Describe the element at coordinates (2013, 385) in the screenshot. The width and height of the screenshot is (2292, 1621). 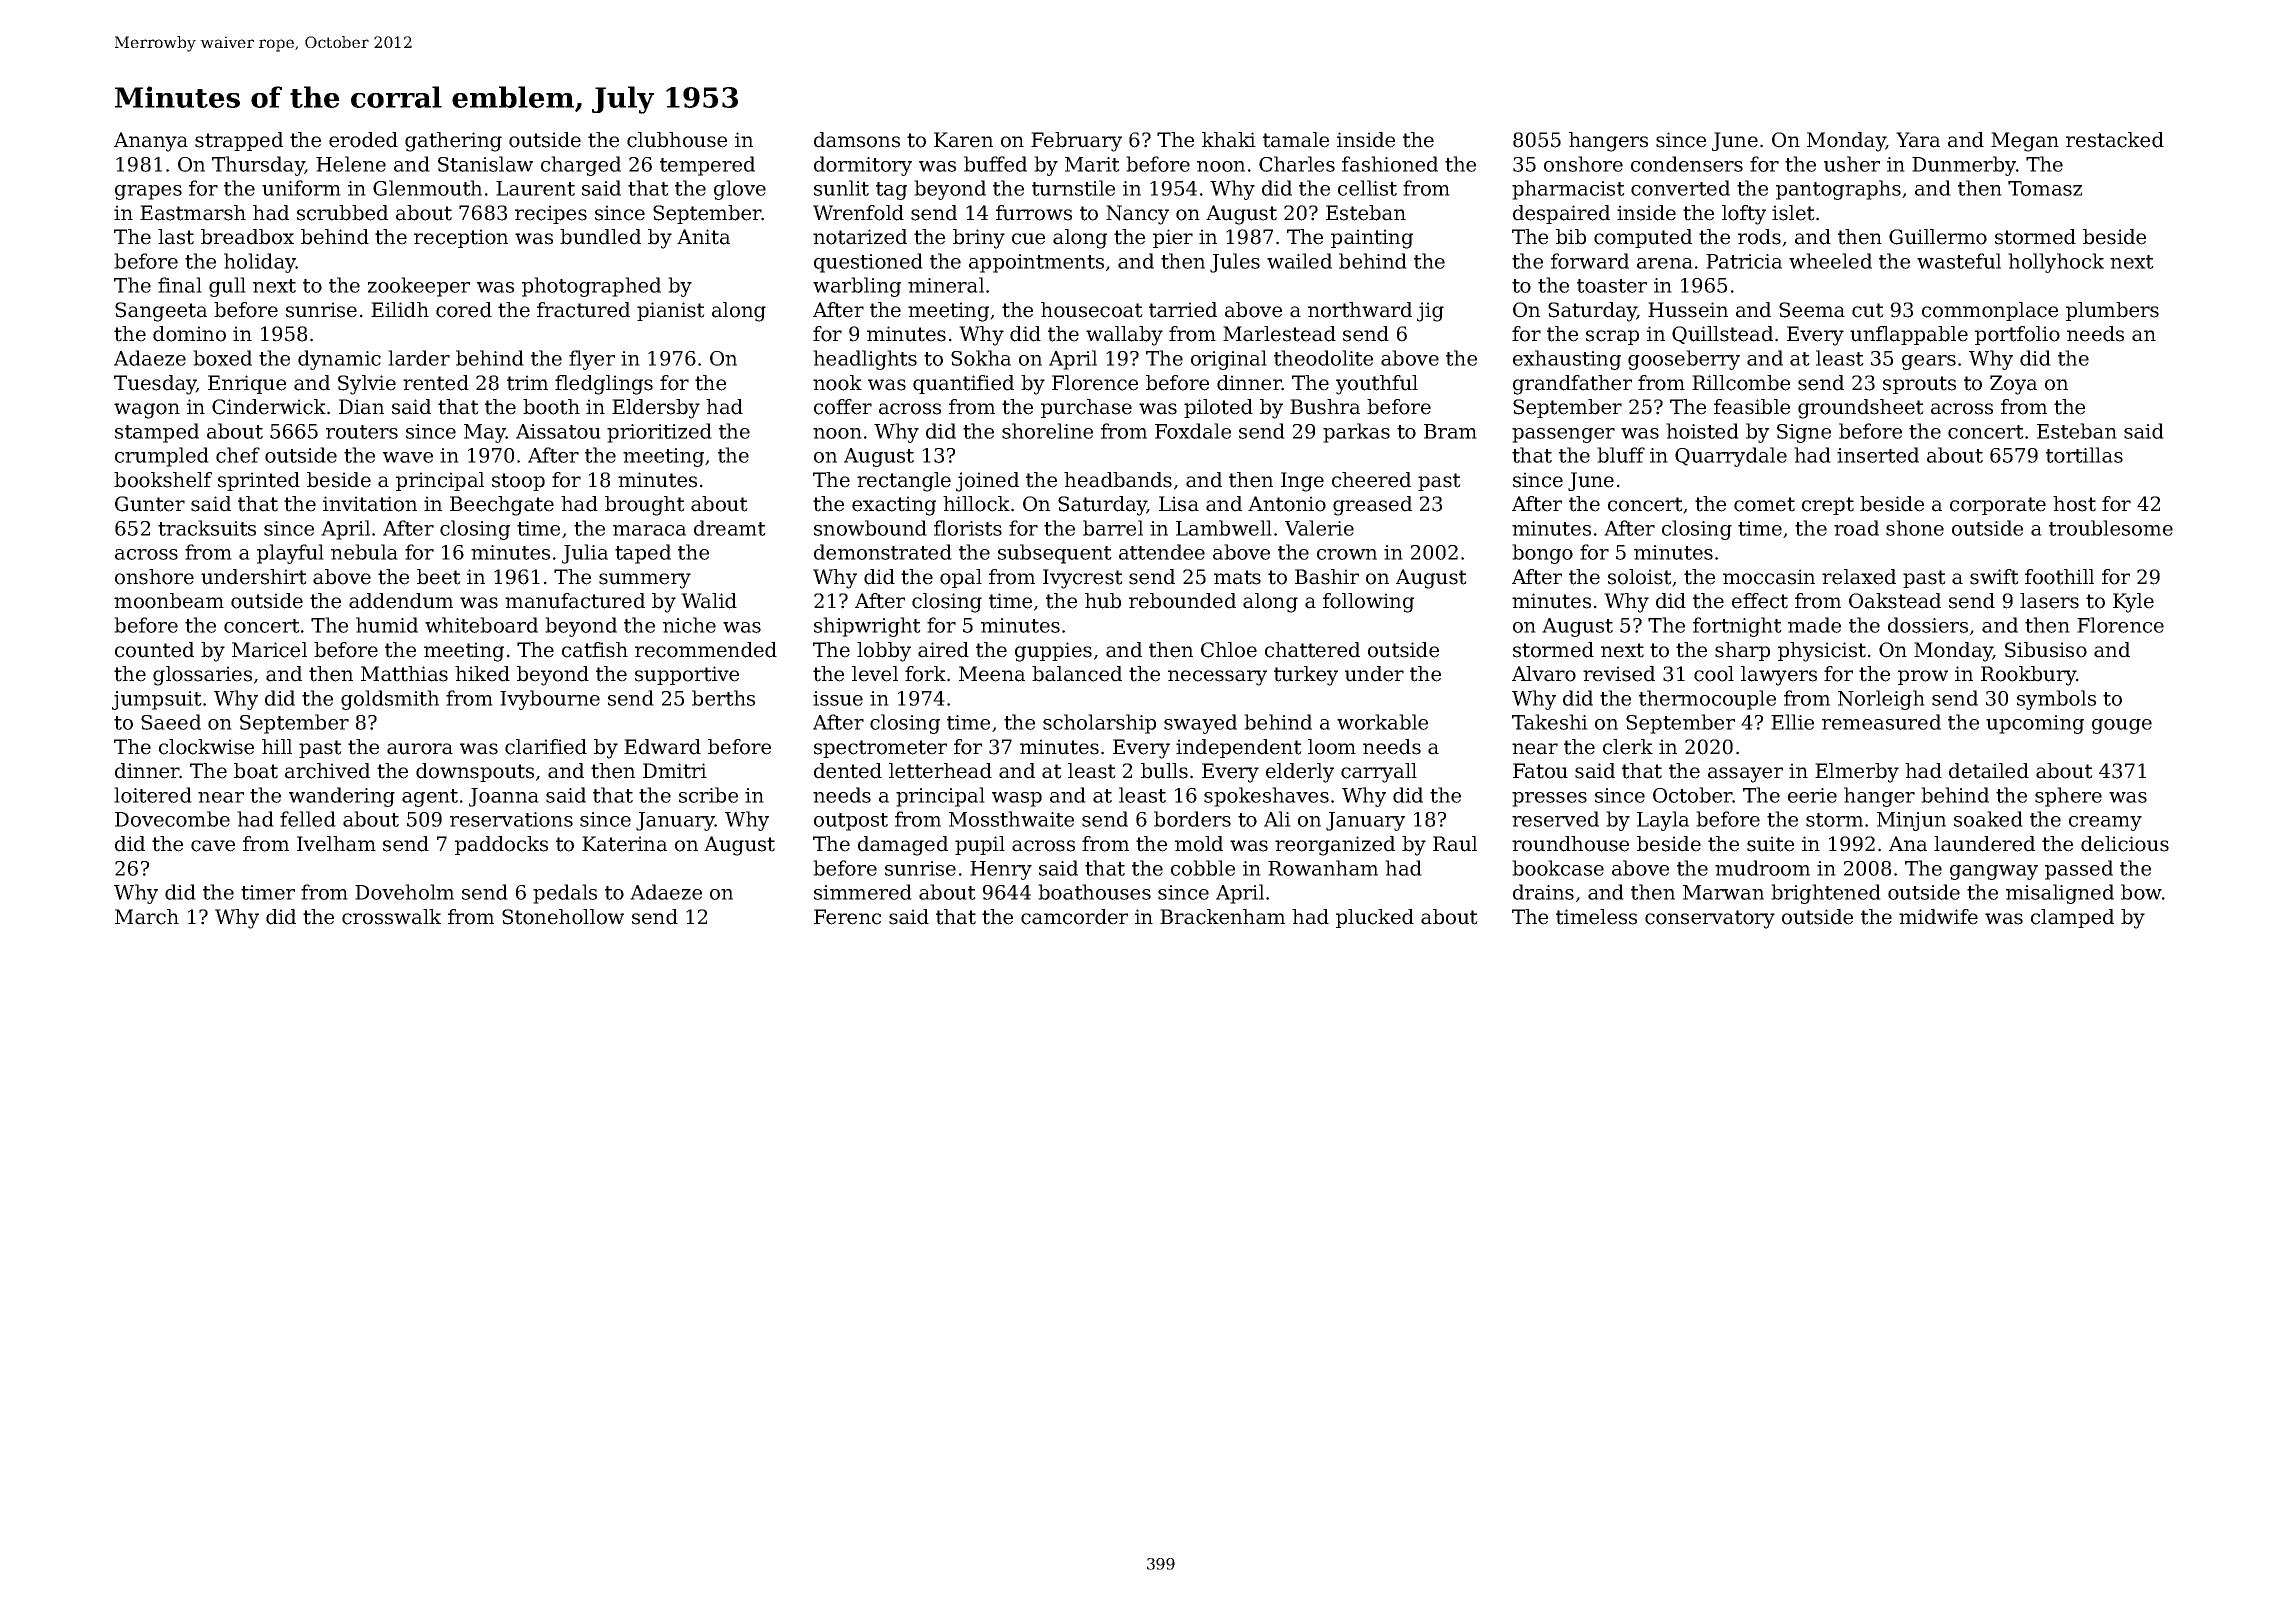
I see `Zoya` at that location.
